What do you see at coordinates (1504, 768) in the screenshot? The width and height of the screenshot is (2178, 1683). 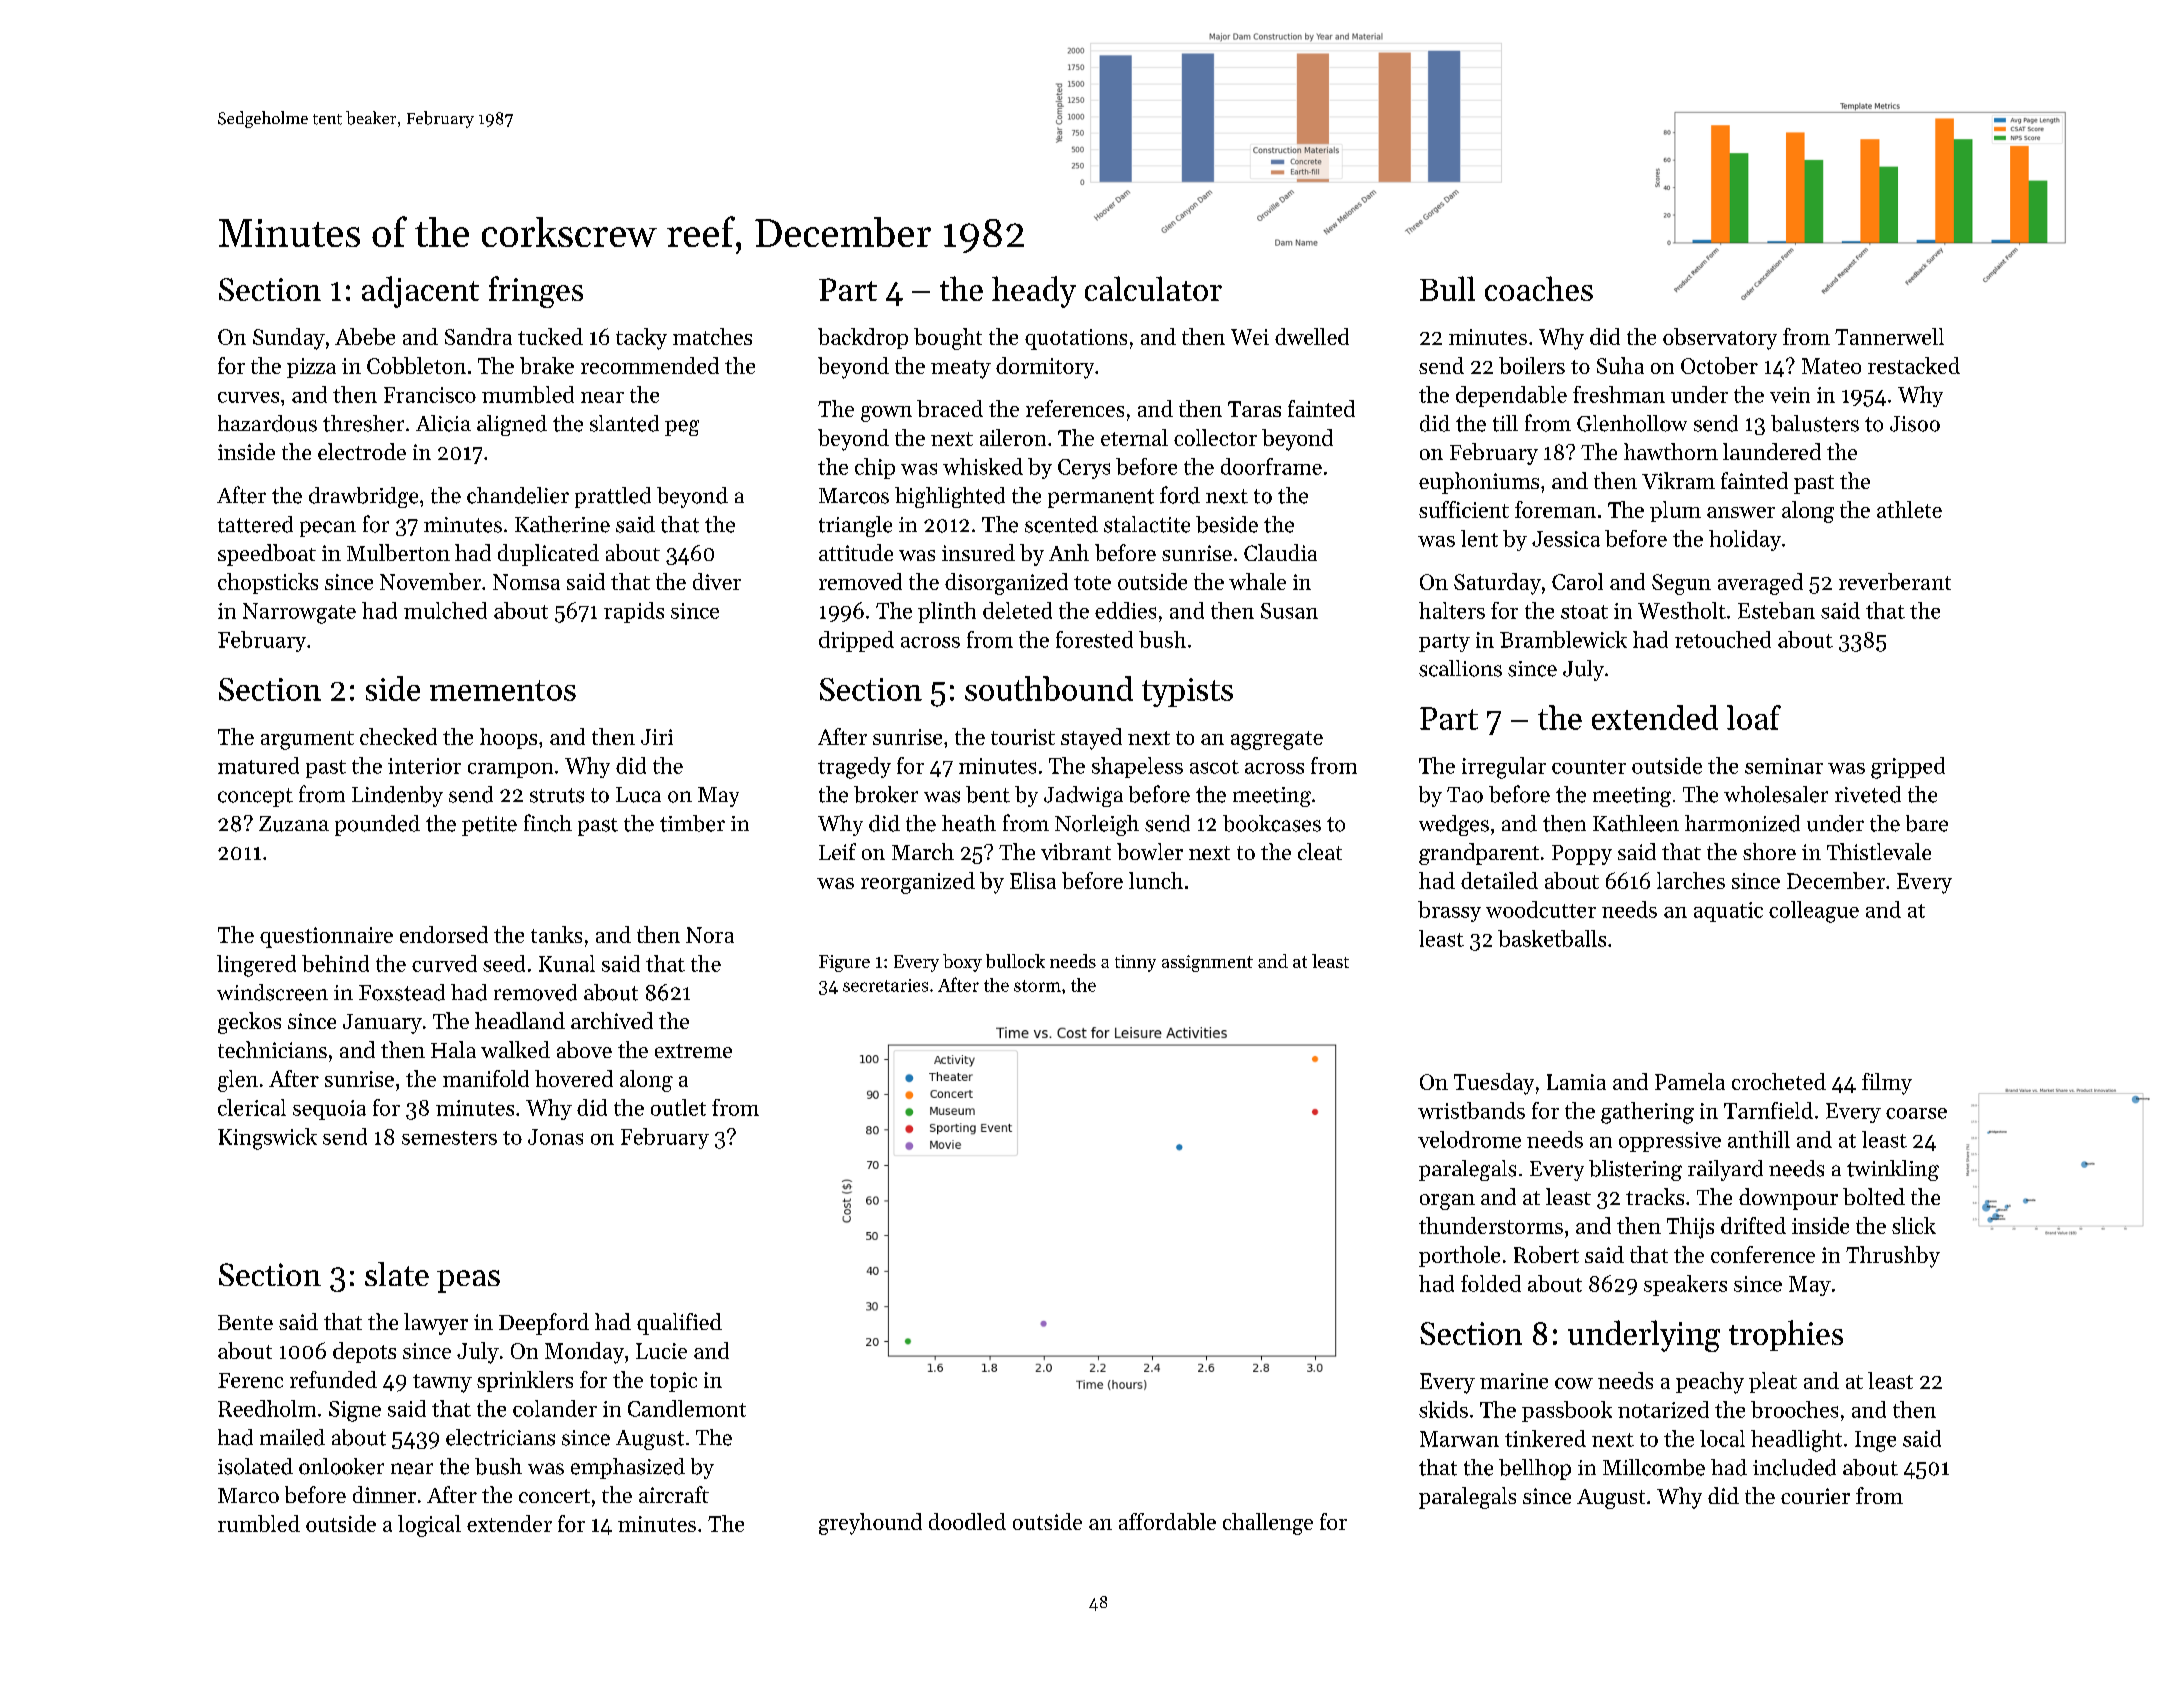 I see `irregular` at bounding box center [1504, 768].
